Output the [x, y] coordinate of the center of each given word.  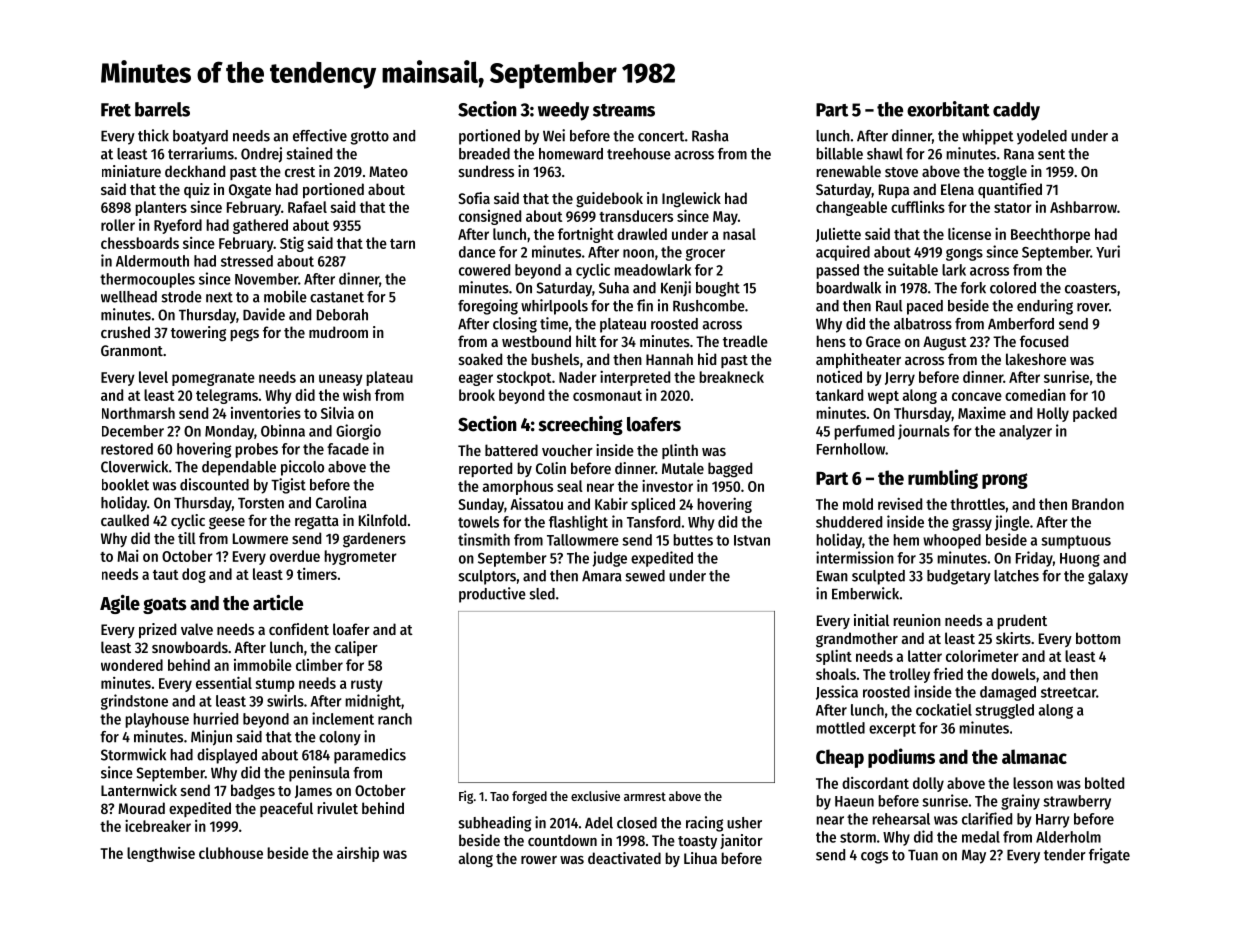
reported [485, 469]
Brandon [1098, 504]
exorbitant [948, 109]
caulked [125, 520]
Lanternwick [139, 790]
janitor [741, 841]
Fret [116, 110]
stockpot [524, 378]
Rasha [710, 136]
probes [256, 450]
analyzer [1025, 432]
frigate [1109, 856]
